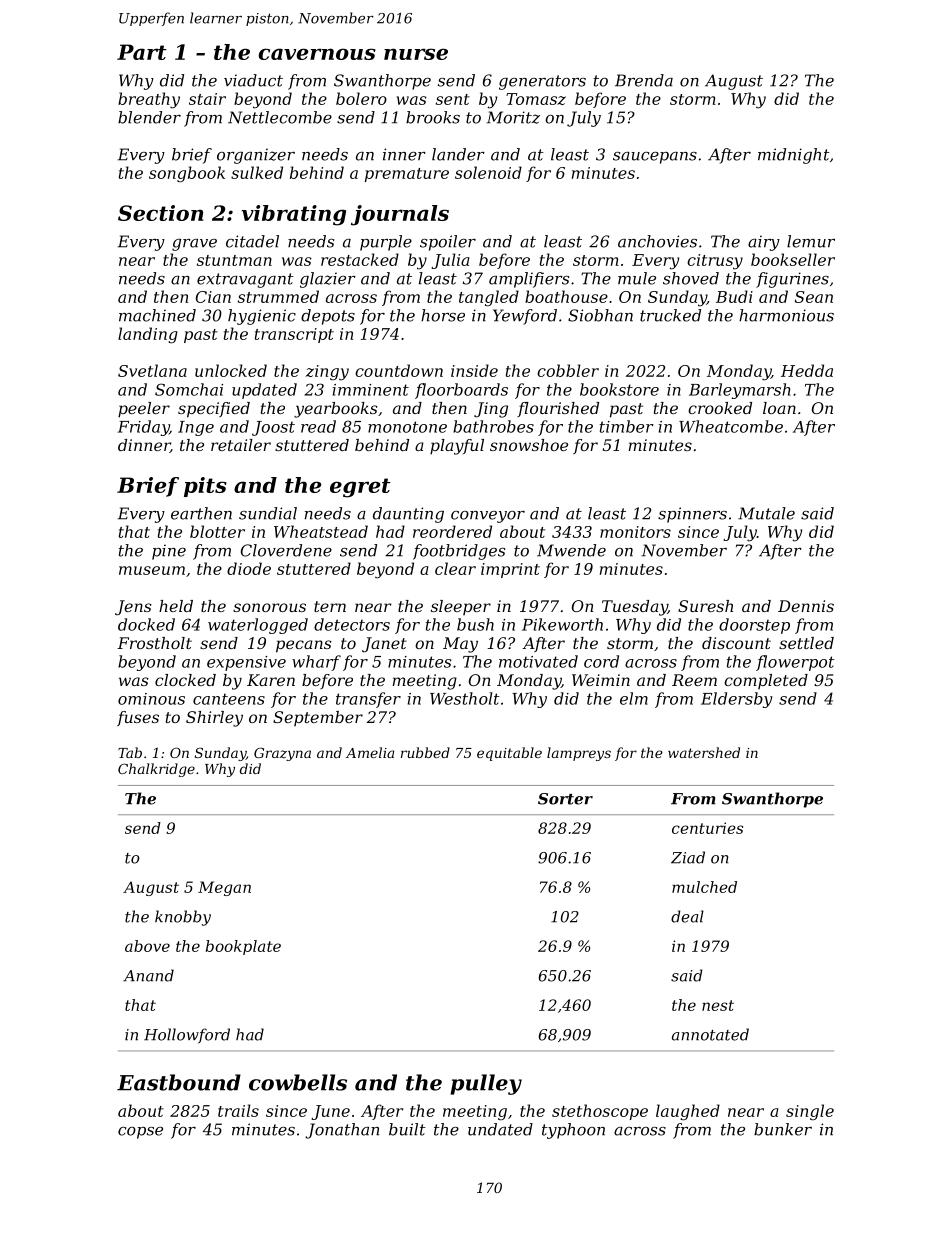 The image size is (952, 1233). Describe the element at coordinates (257, 172) in the screenshot. I see `sulked` at that location.
